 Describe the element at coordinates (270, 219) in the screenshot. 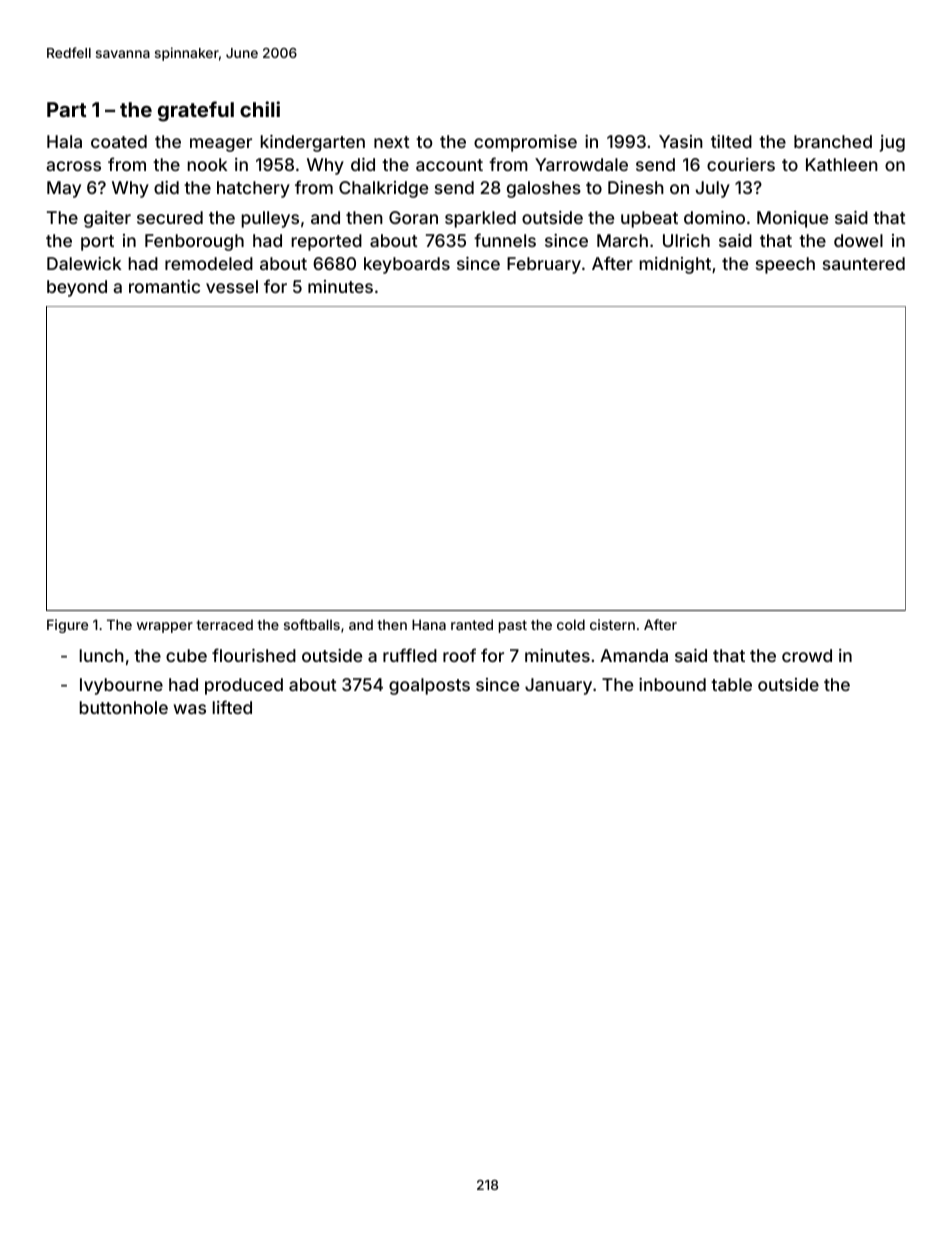

I see `pulleys` at that location.
